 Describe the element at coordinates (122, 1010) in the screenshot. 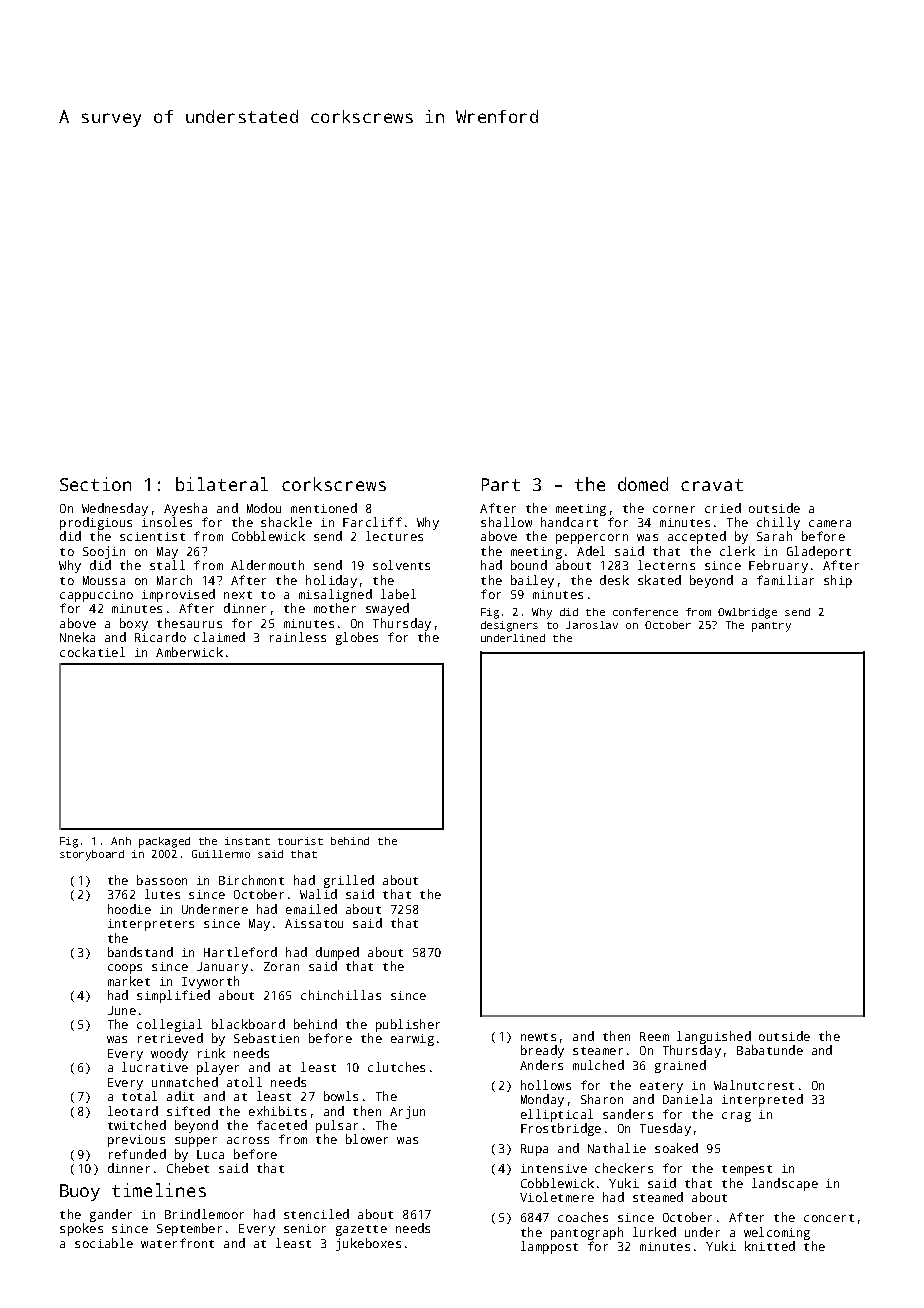

I see `June` at that location.
